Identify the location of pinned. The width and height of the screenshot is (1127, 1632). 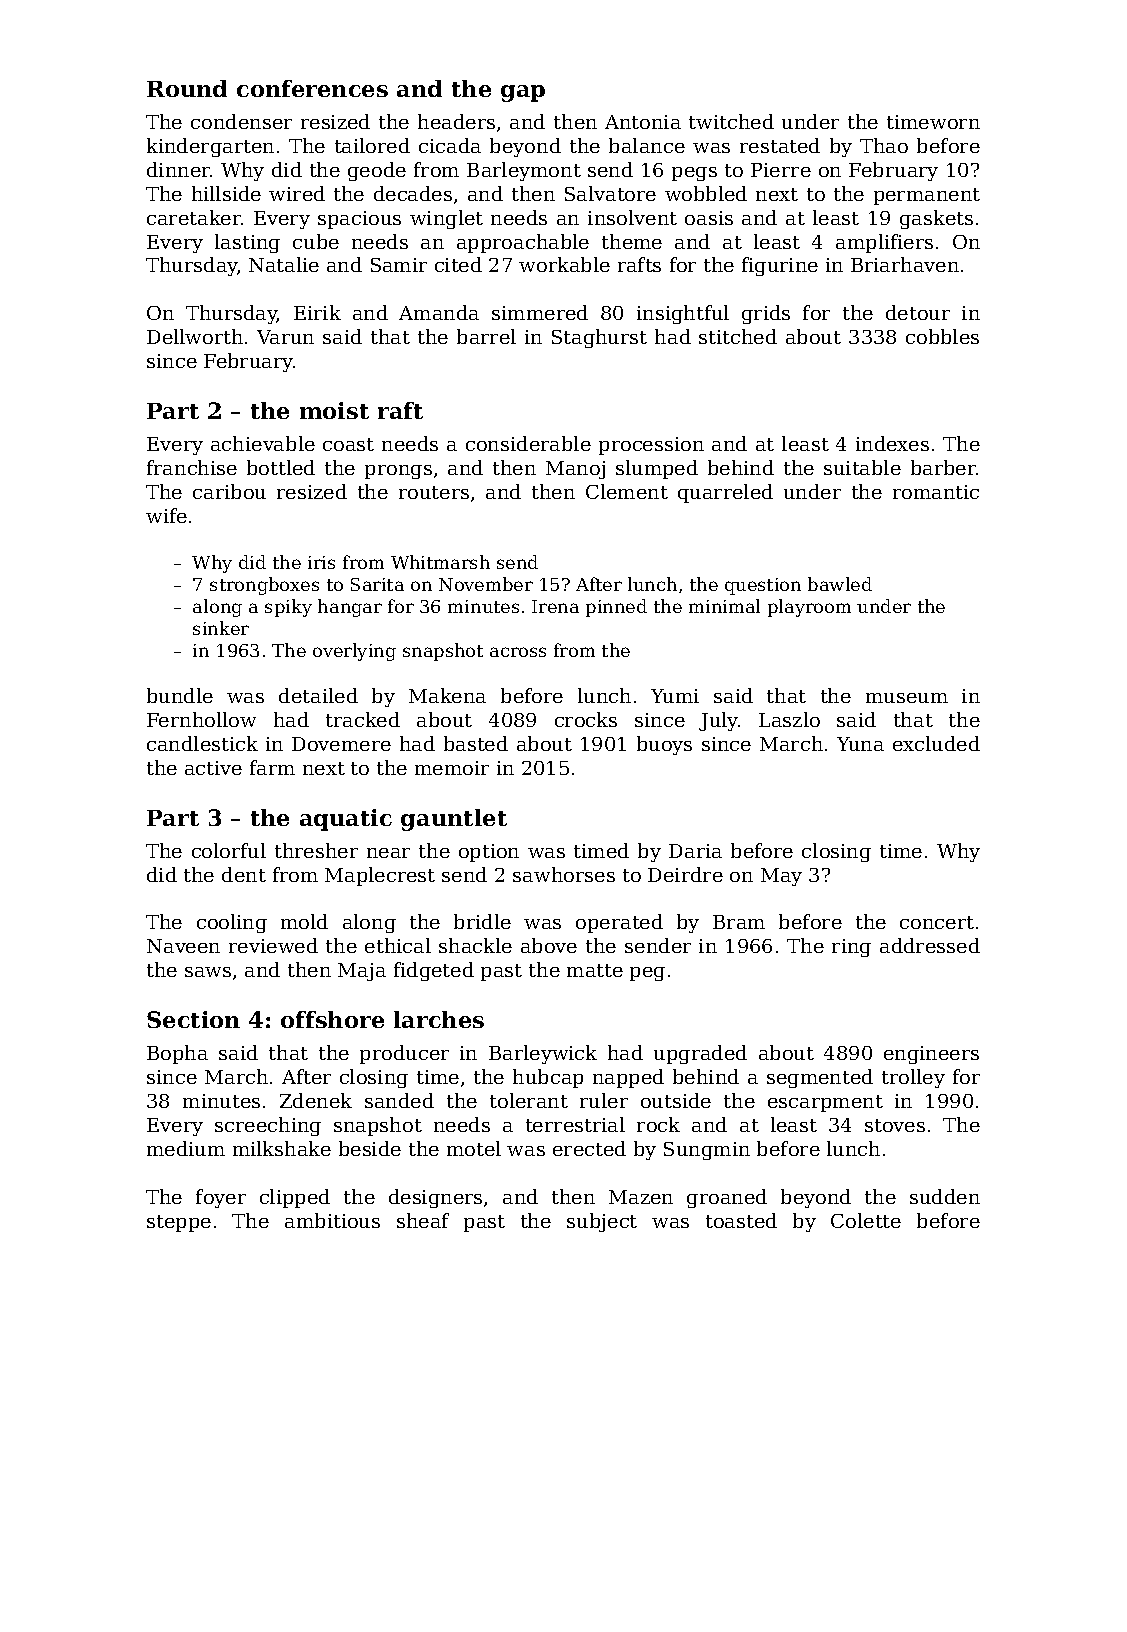
(616, 608).
